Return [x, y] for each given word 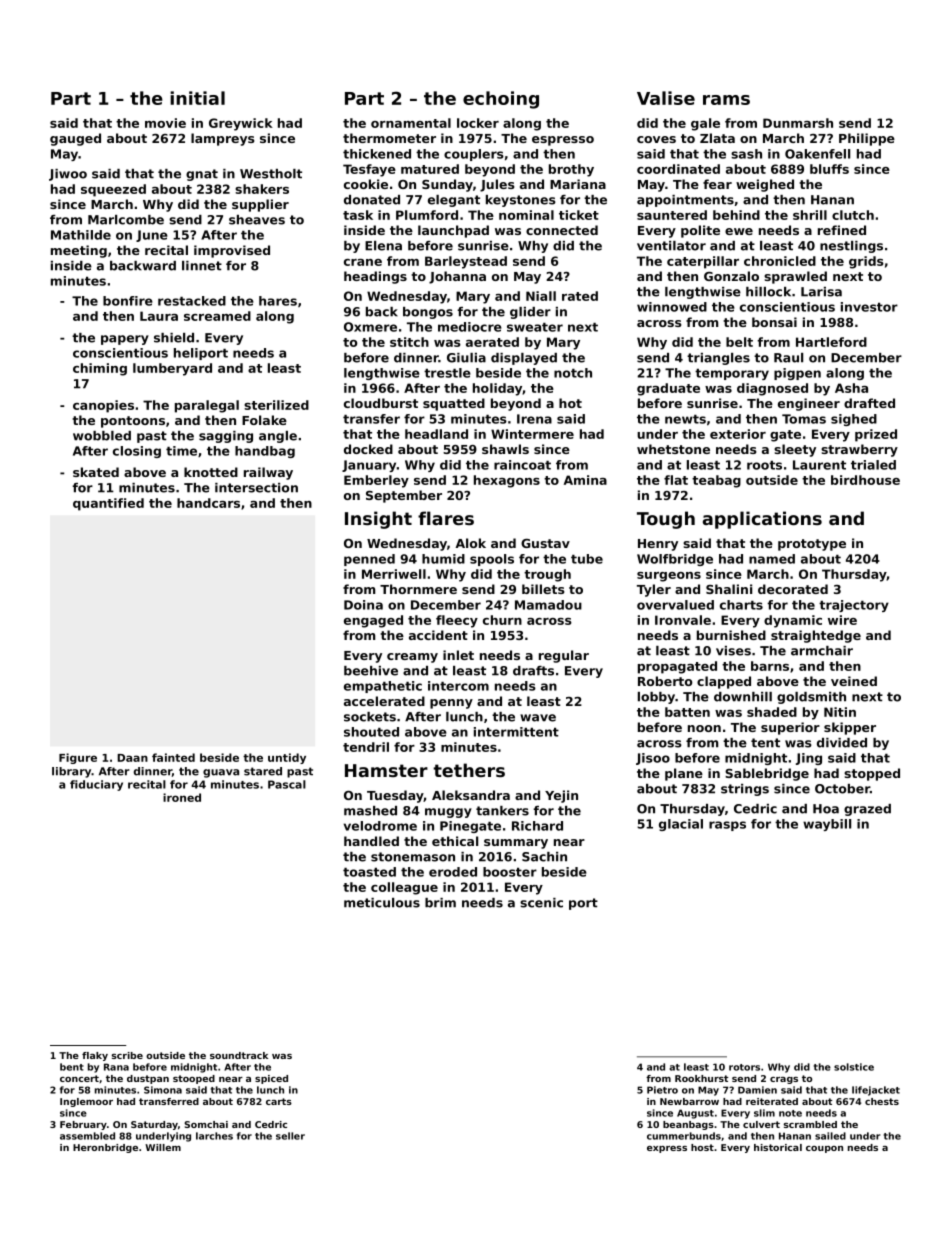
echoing [501, 100]
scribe [127, 1055]
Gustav [545, 543]
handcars [208, 503]
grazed [867, 810]
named [772, 559]
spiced [271, 1079]
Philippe [867, 139]
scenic [541, 903]
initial [197, 98]
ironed [182, 797]
